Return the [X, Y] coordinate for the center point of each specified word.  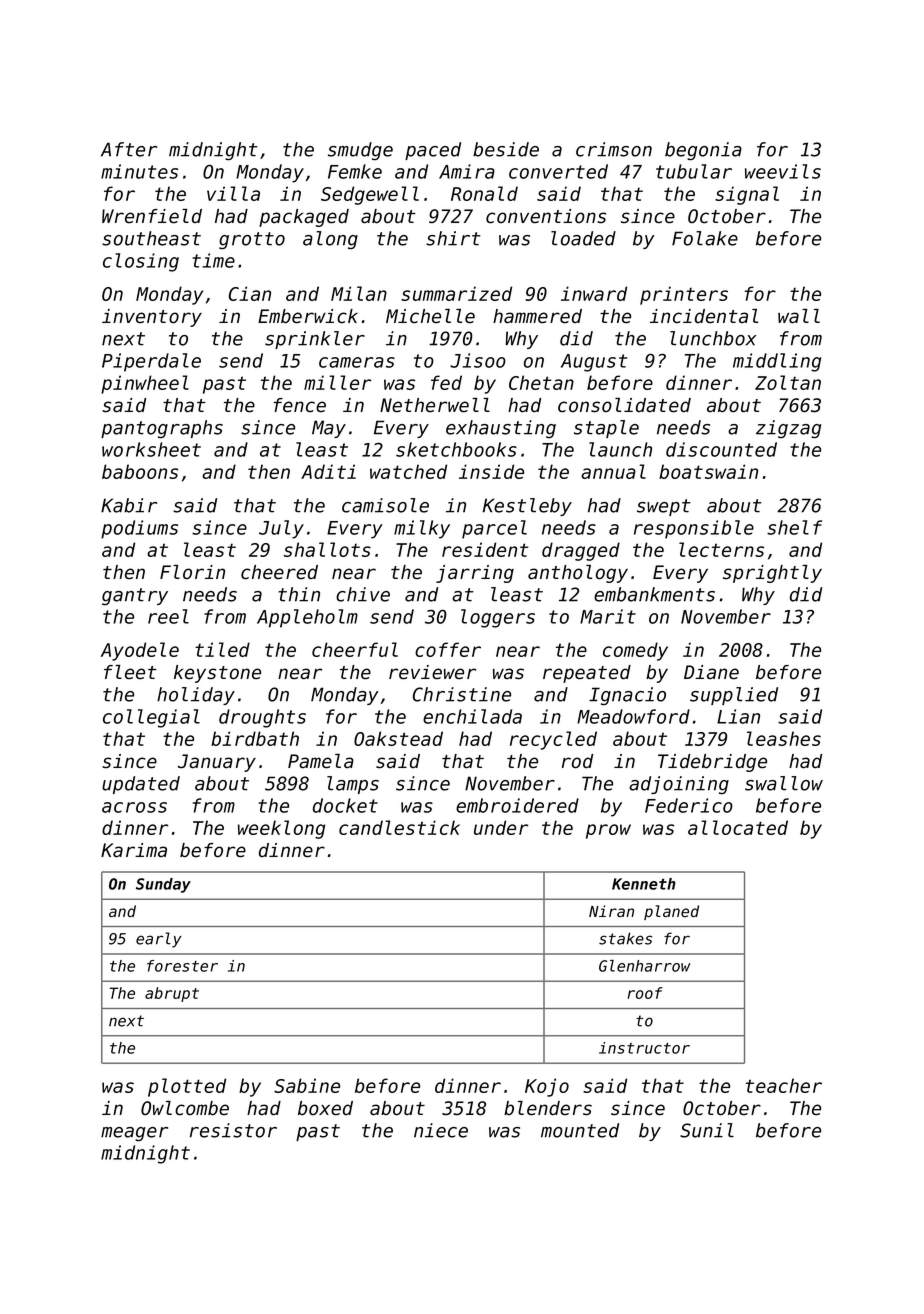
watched [408, 471]
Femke [355, 171]
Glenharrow [645, 966]
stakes [625, 938]
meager [134, 1134]
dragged [581, 551]
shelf [794, 527]
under [501, 827]
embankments [654, 594]
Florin [192, 572]
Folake [705, 238]
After [129, 149]
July [281, 529]
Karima [134, 850]
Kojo [547, 1087]
